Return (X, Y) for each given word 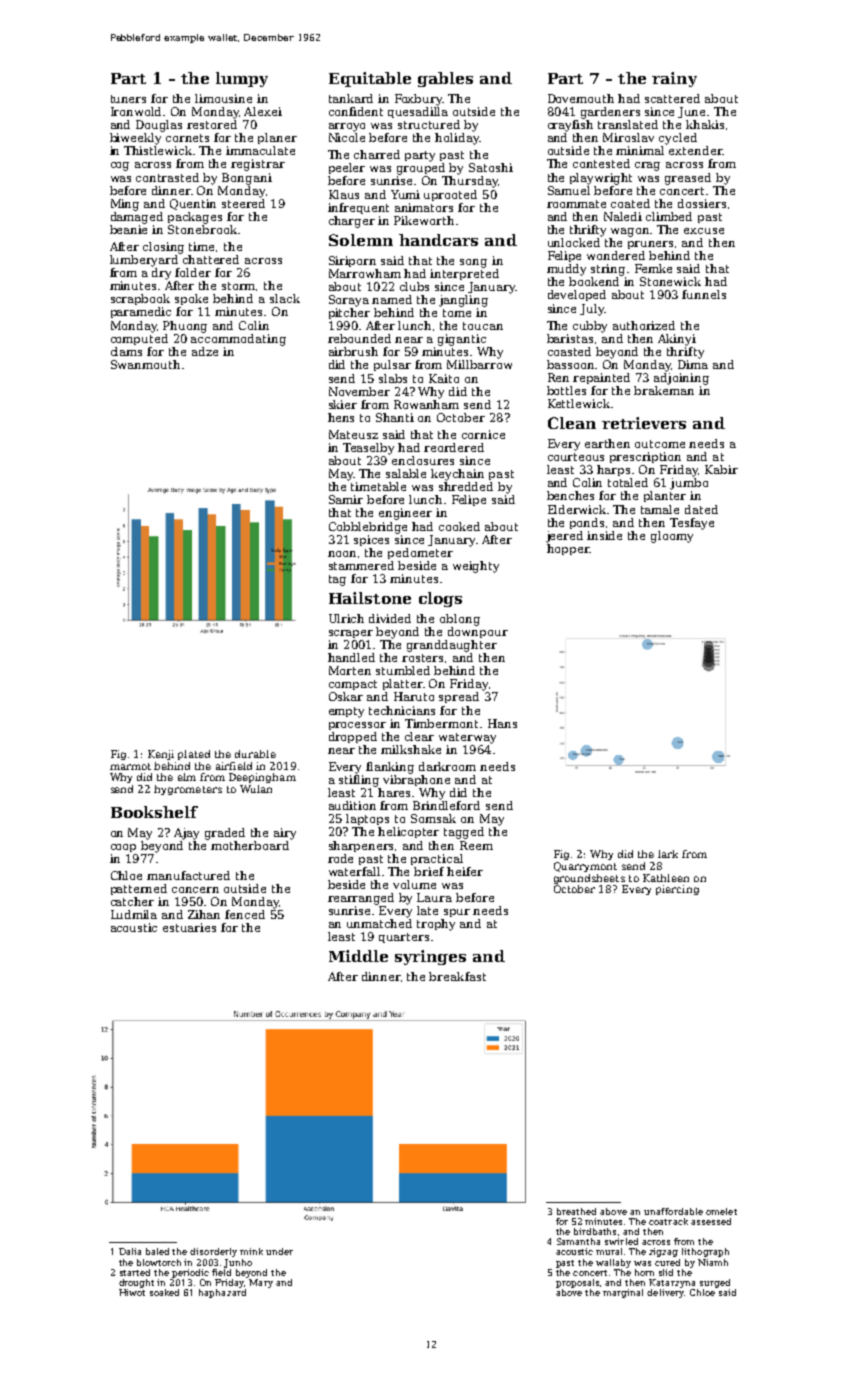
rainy (674, 79)
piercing (677, 890)
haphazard (222, 1293)
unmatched (379, 923)
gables (445, 79)
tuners (128, 99)
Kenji (161, 755)
